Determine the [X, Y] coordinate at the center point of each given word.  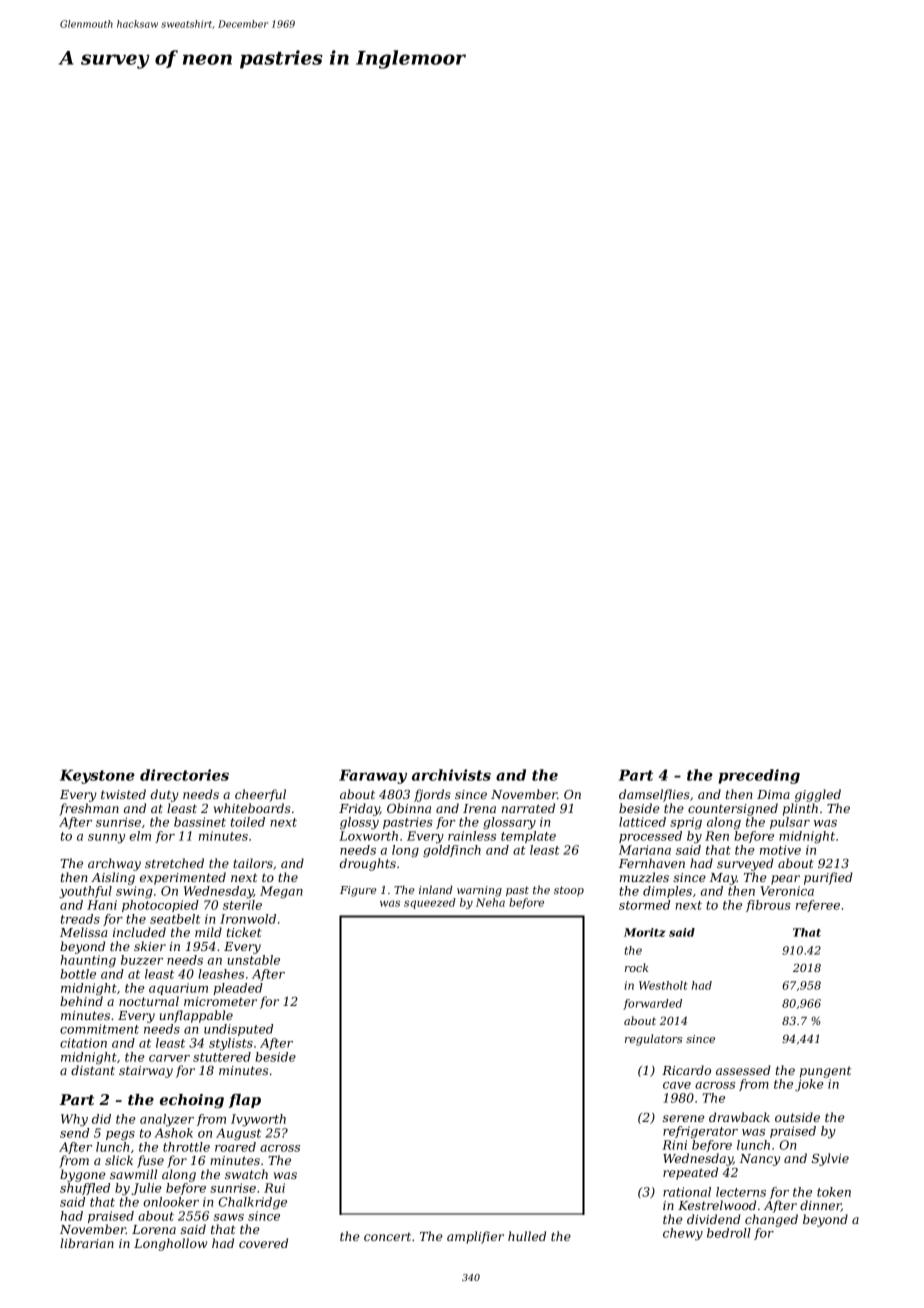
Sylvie [830, 1159]
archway [114, 864]
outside [797, 1117]
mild [208, 932]
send [74, 1133]
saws [228, 1217]
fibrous [768, 906]
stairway [146, 1072]
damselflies [654, 795]
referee [818, 906]
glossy [359, 823]
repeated [690, 1173]
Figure [358, 891]
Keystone [97, 777]
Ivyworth [258, 1120]
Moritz [645, 932]
